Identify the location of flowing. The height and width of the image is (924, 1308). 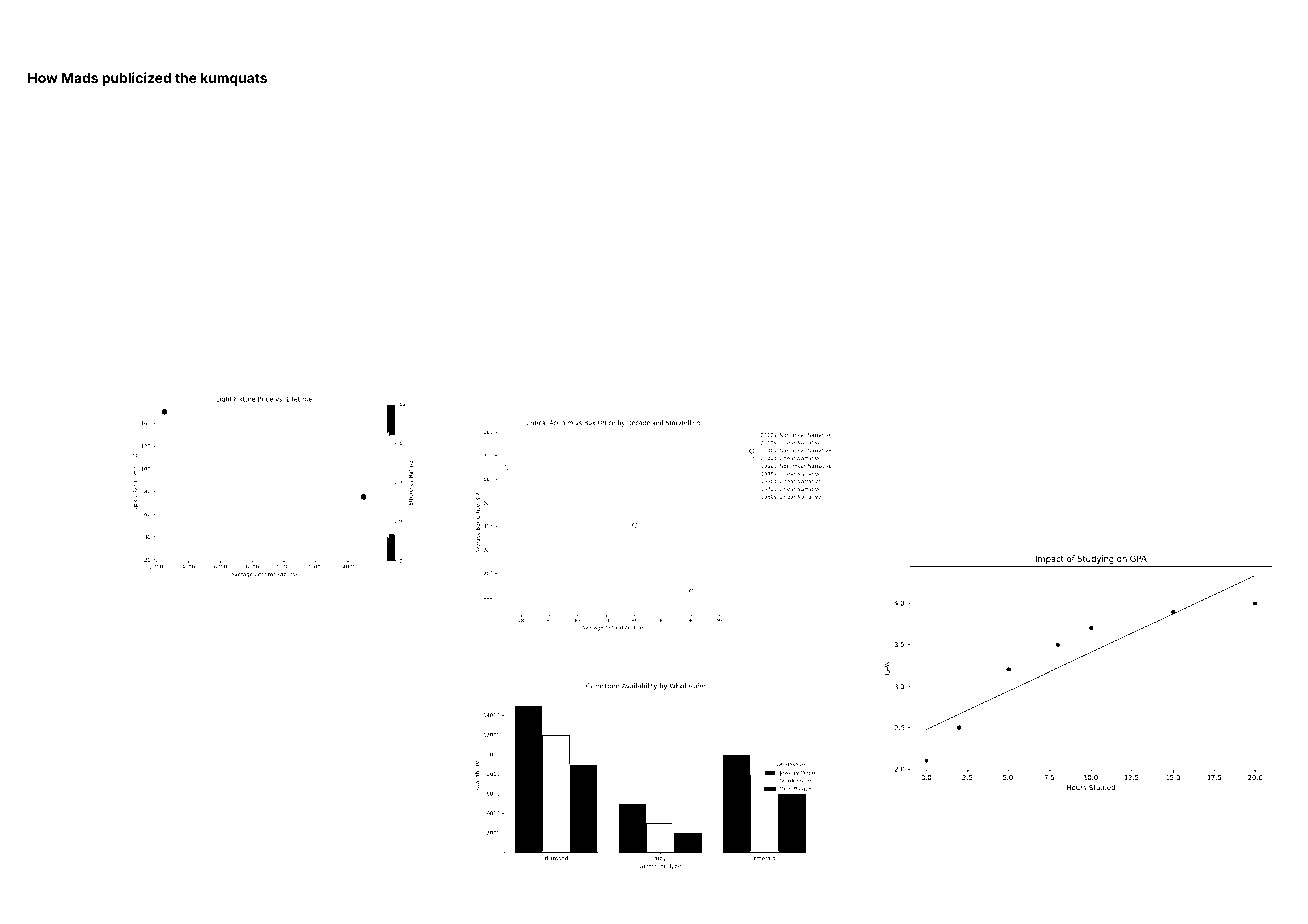
(1047, 352).
